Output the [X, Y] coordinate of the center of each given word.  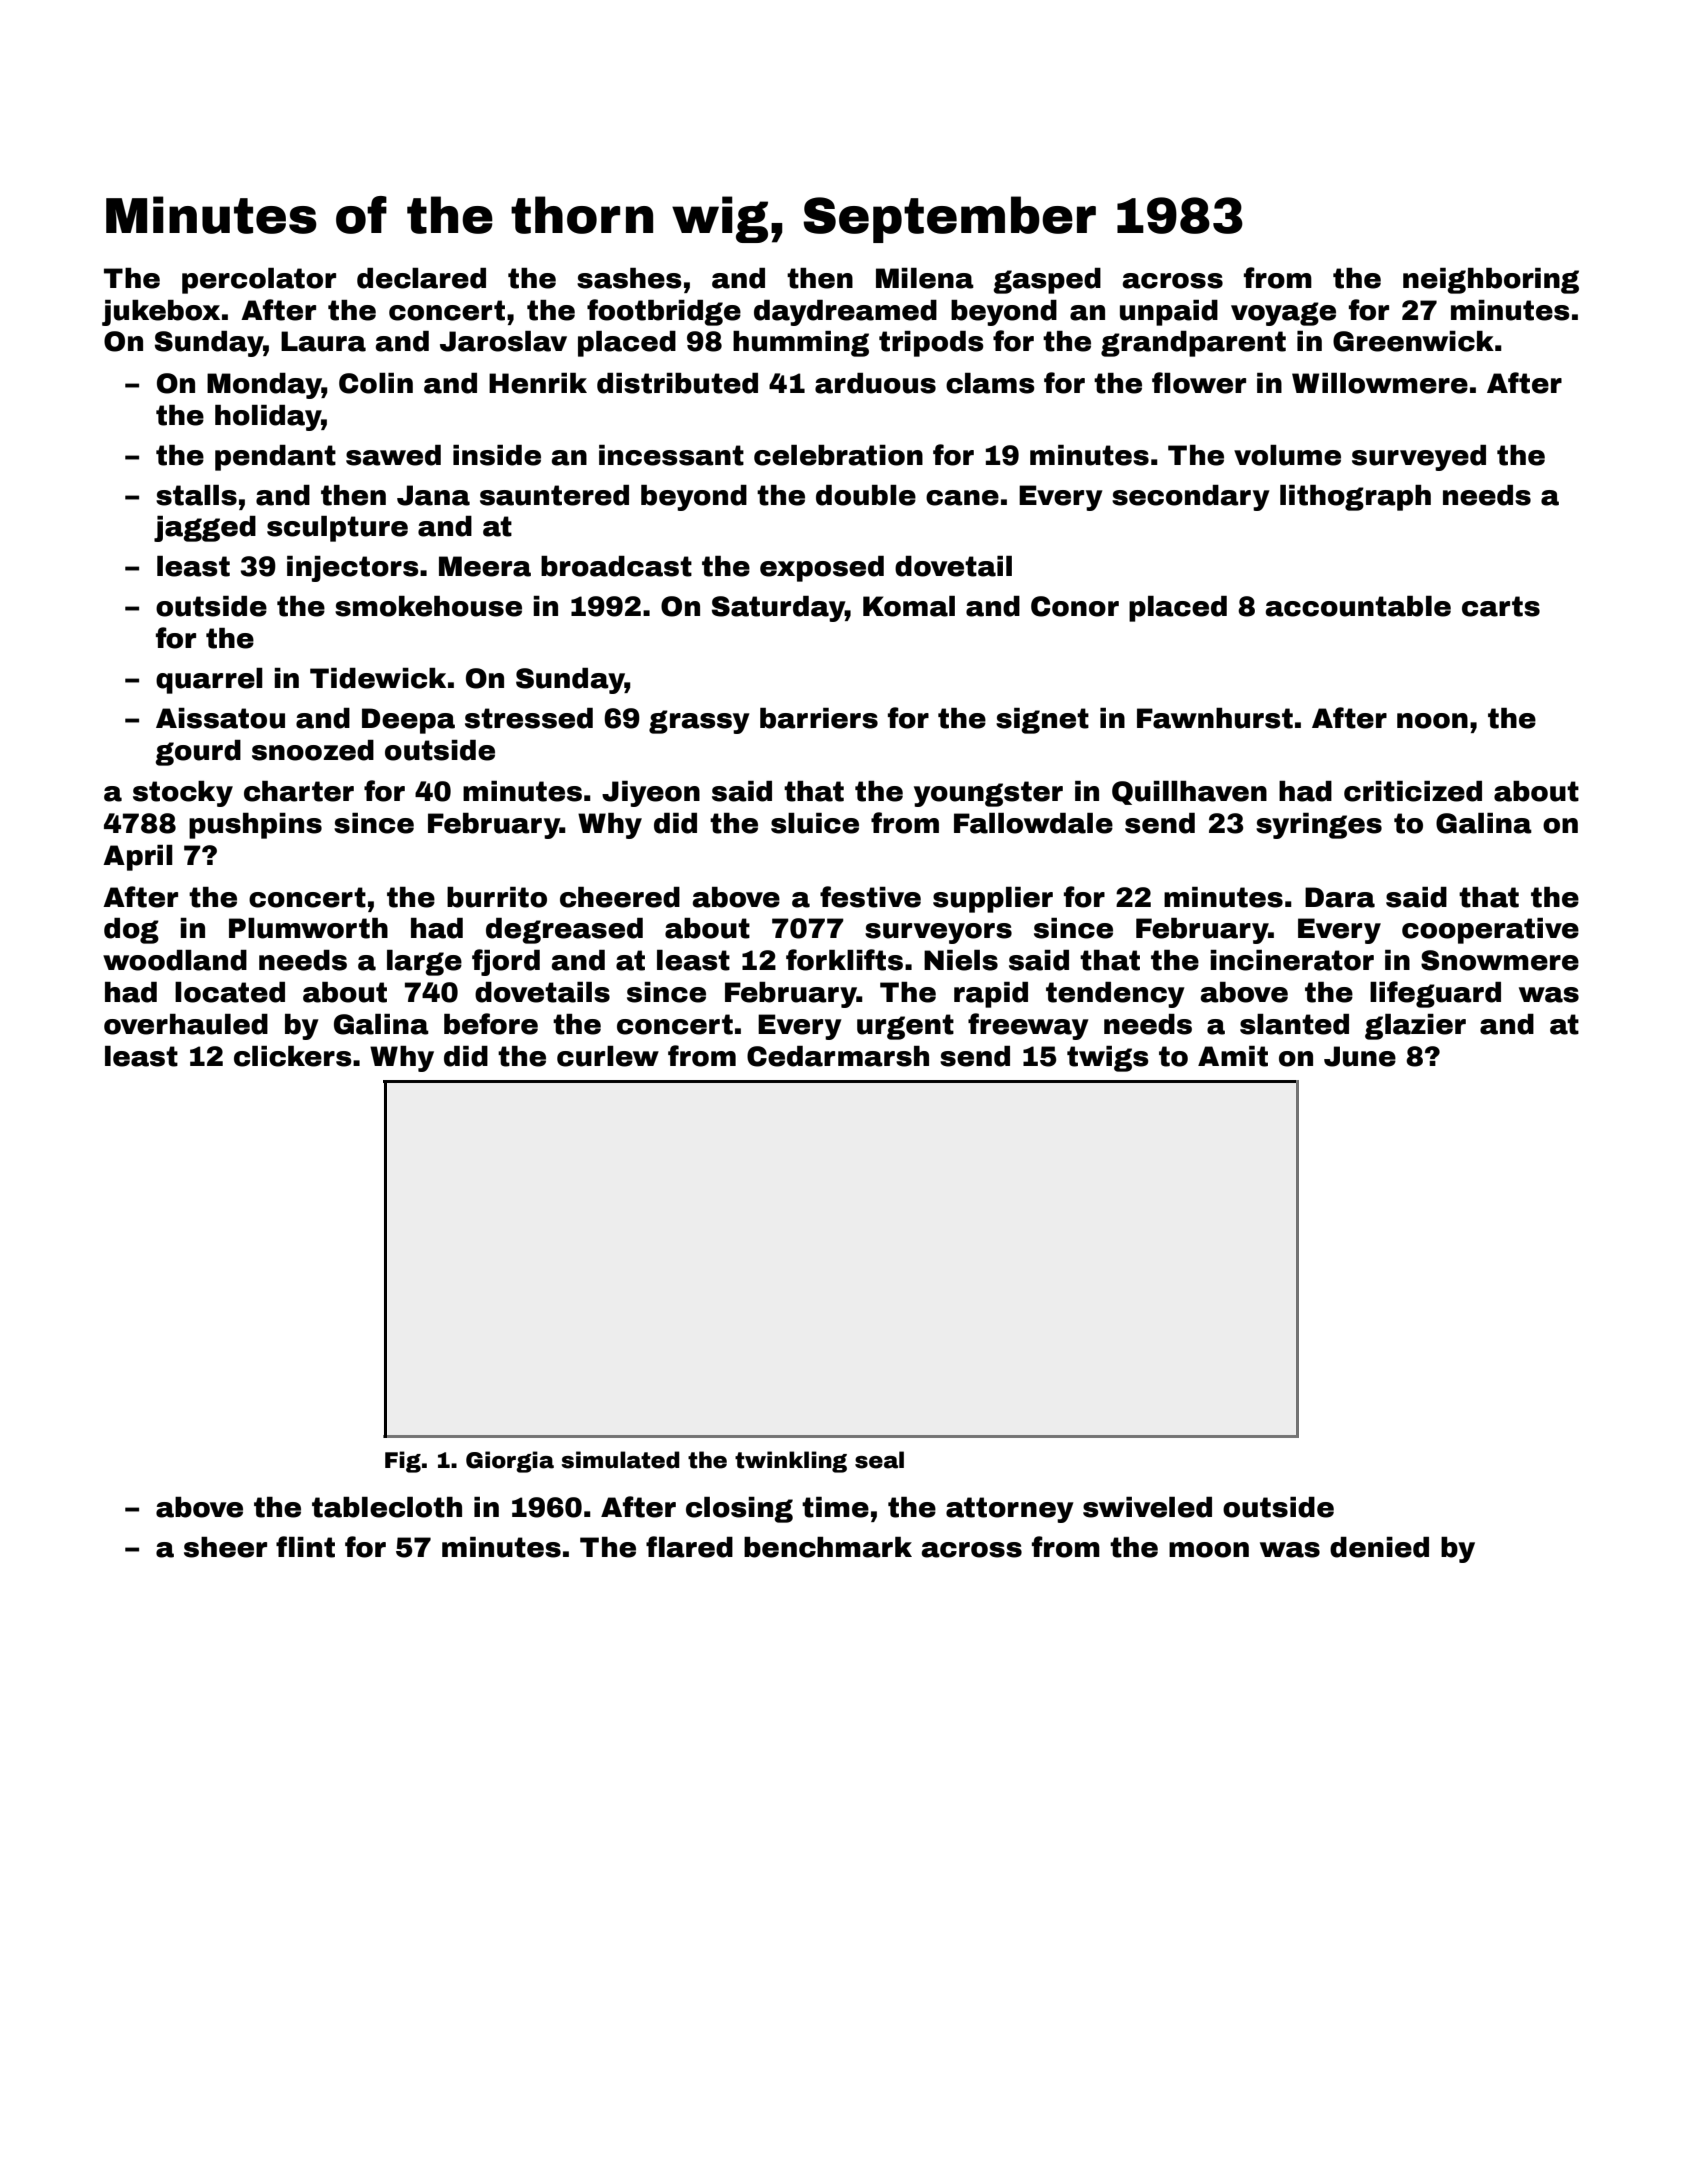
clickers [293, 1056]
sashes [629, 278]
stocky [183, 794]
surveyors [938, 933]
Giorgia [510, 1462]
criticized [1413, 791]
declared [421, 278]
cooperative [1490, 931]
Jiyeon [651, 794]
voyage [1283, 314]
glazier [1415, 1027]
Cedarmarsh [838, 1056]
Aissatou [220, 718]
